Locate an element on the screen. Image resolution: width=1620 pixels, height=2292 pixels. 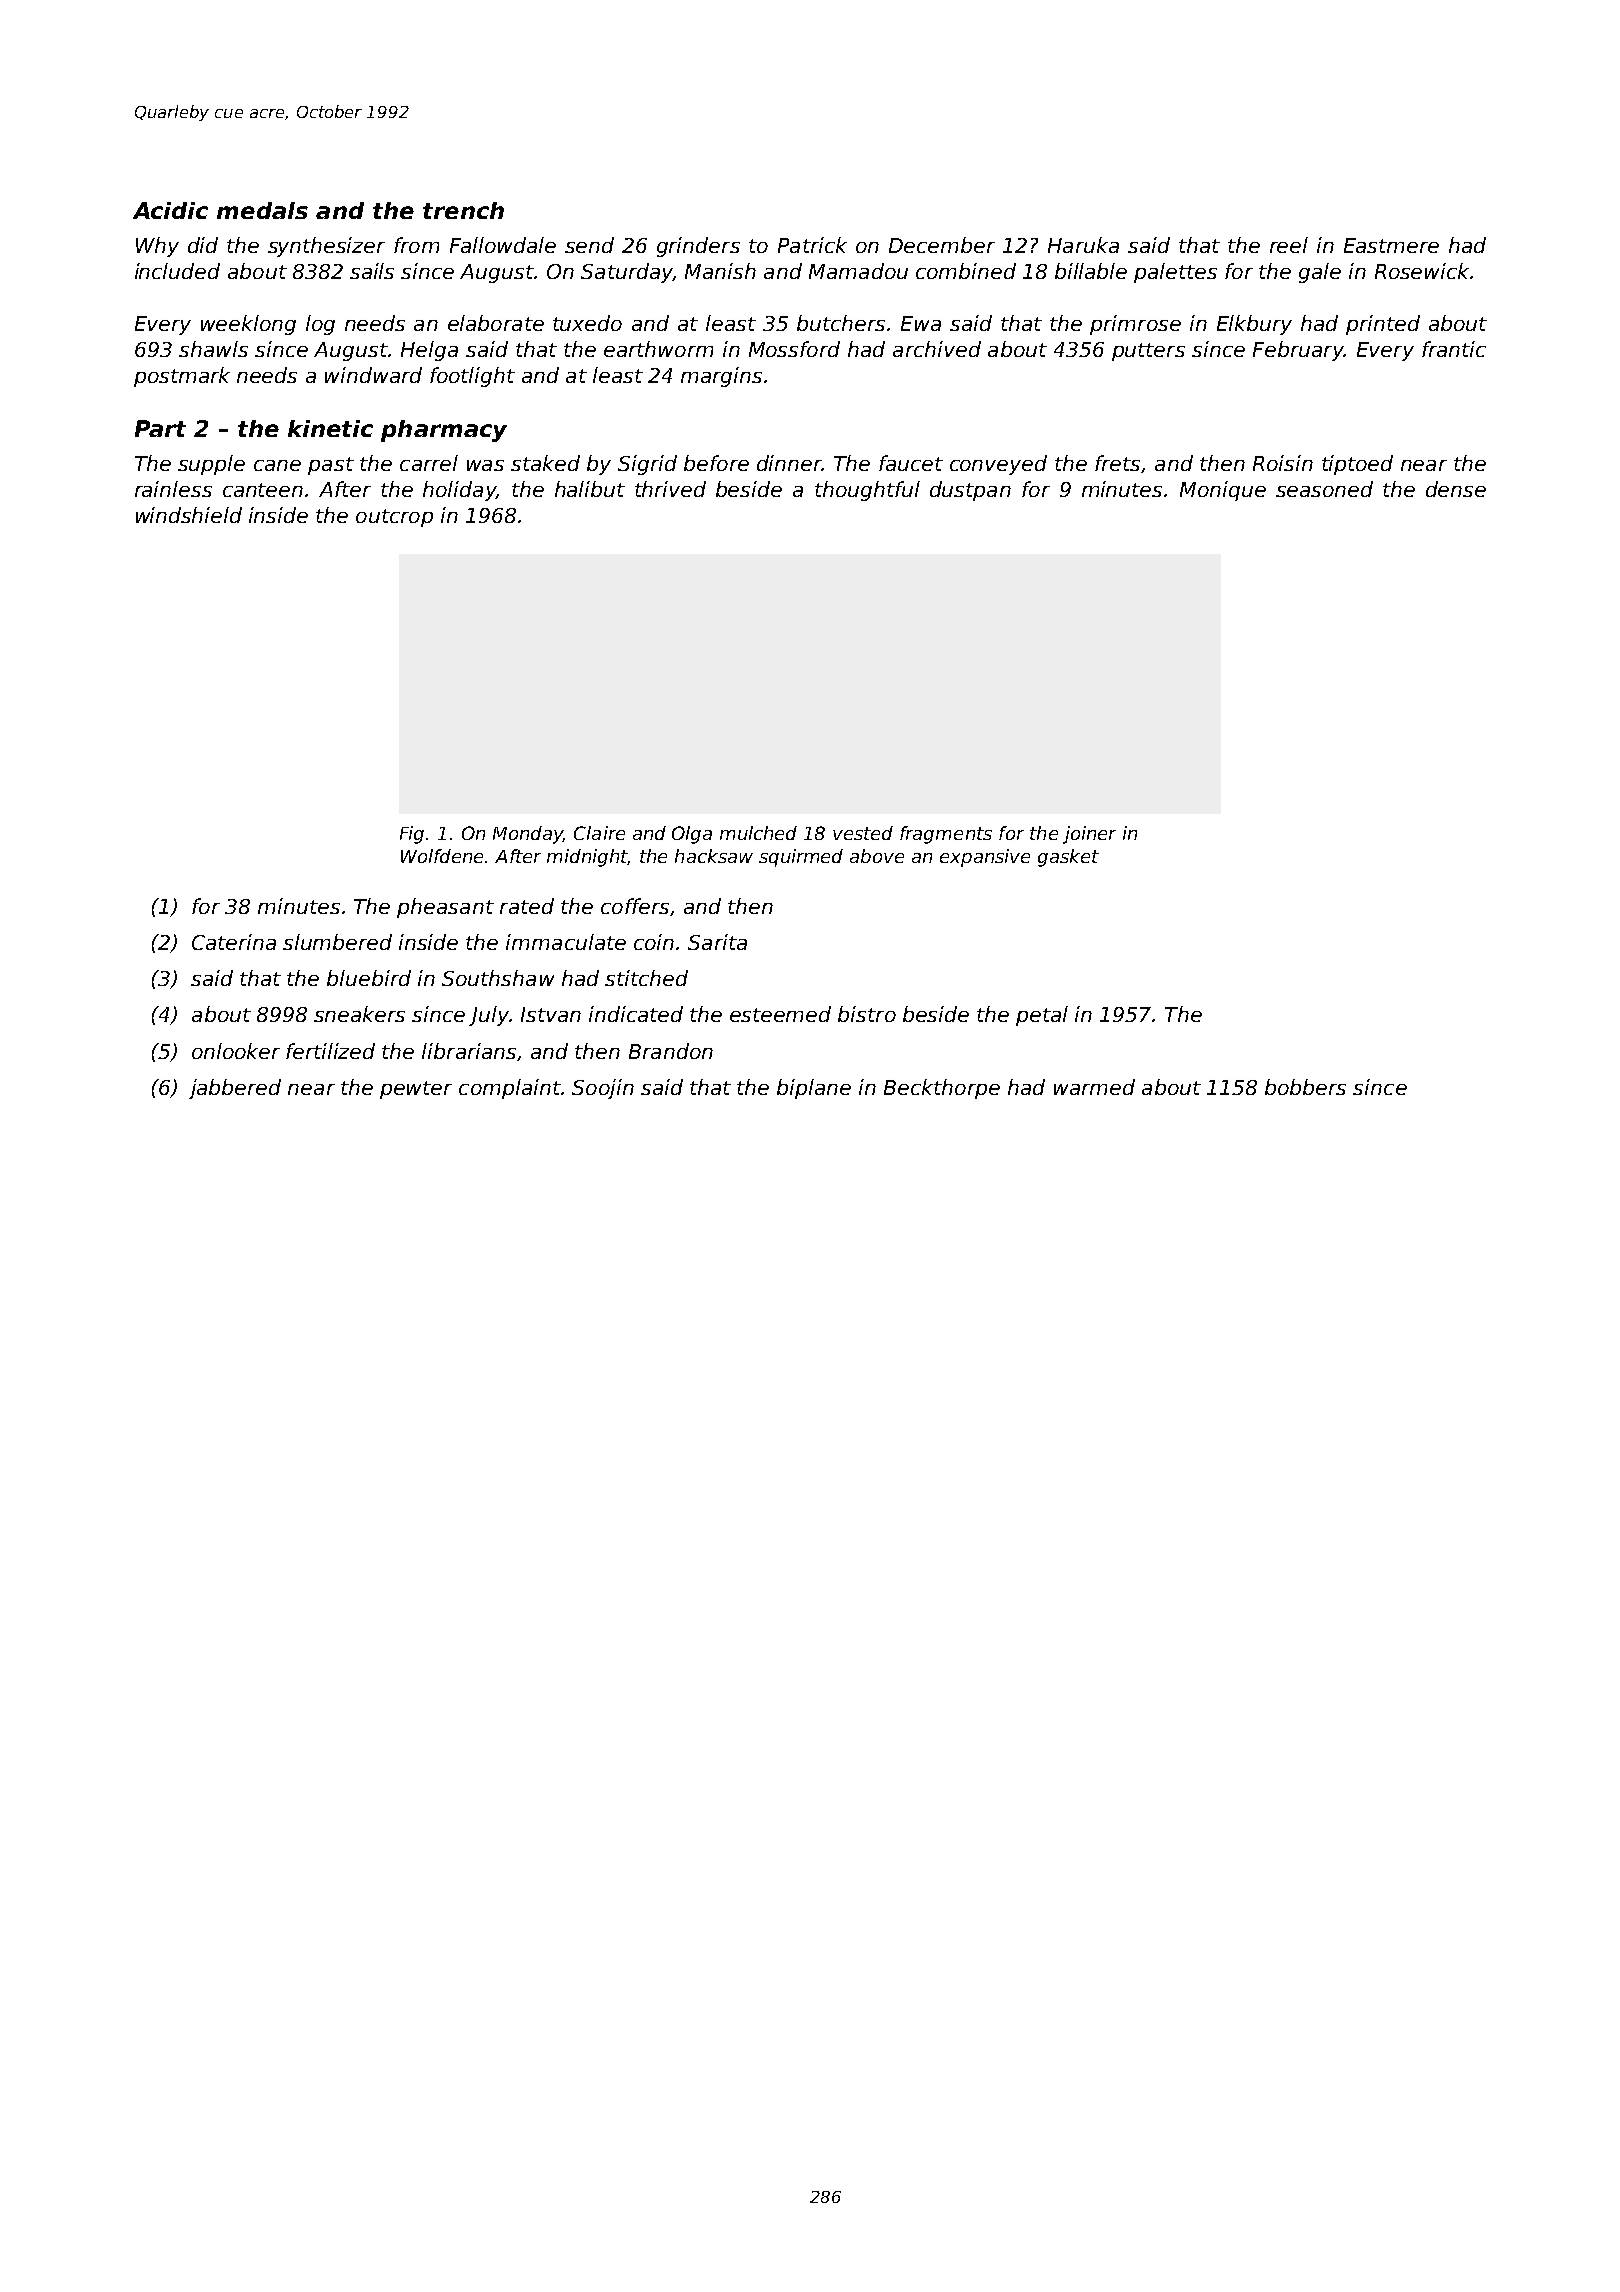
onlooker is located at coordinates (236, 1051).
